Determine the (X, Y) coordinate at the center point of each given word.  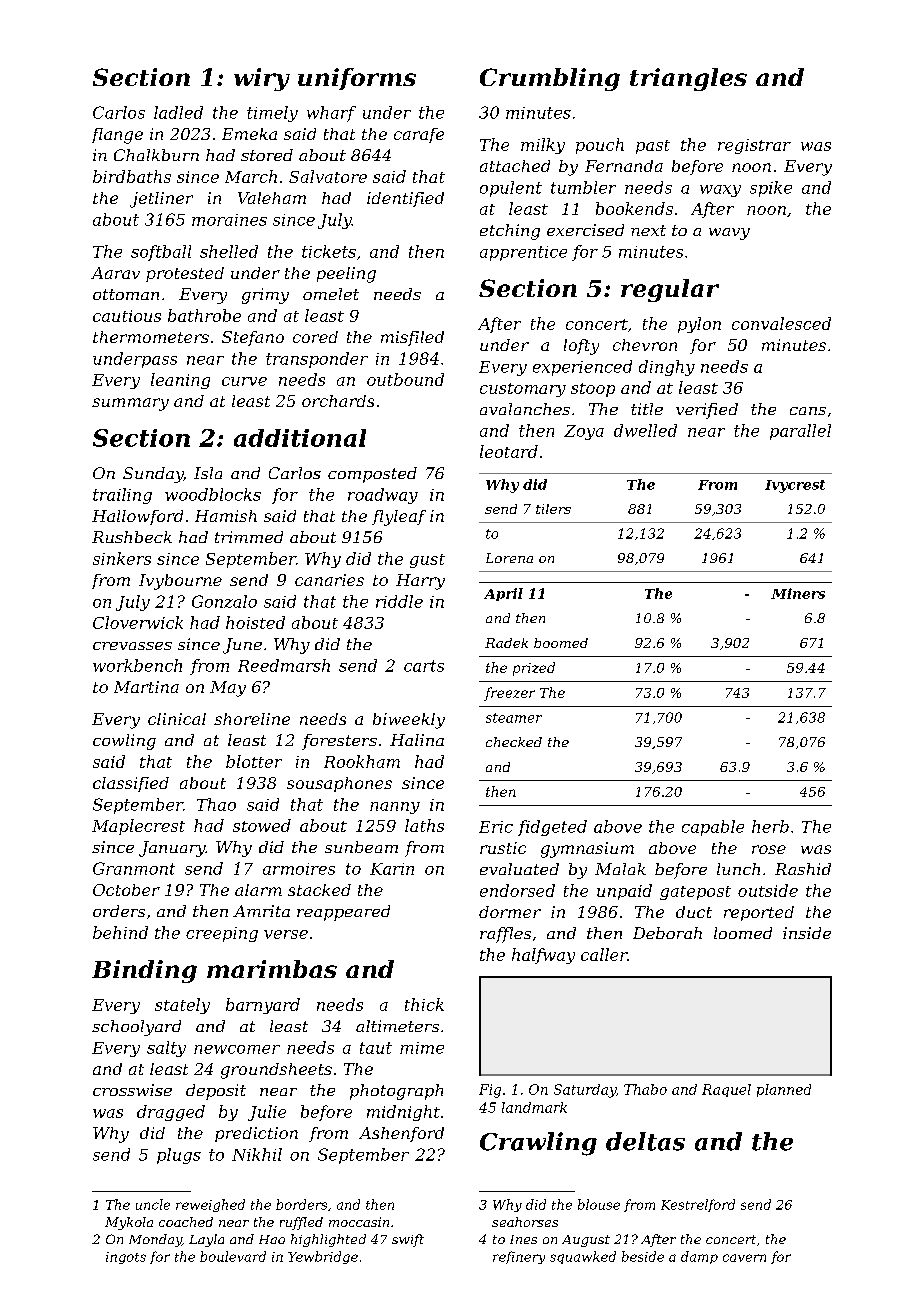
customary (523, 390)
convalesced (781, 323)
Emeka (249, 134)
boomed (561, 643)
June (242, 646)
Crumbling (550, 79)
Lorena (509, 558)
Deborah (667, 933)
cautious (127, 316)
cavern (744, 1258)
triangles (688, 79)
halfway (543, 956)
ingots (126, 1258)
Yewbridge (323, 1257)
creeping (222, 934)
